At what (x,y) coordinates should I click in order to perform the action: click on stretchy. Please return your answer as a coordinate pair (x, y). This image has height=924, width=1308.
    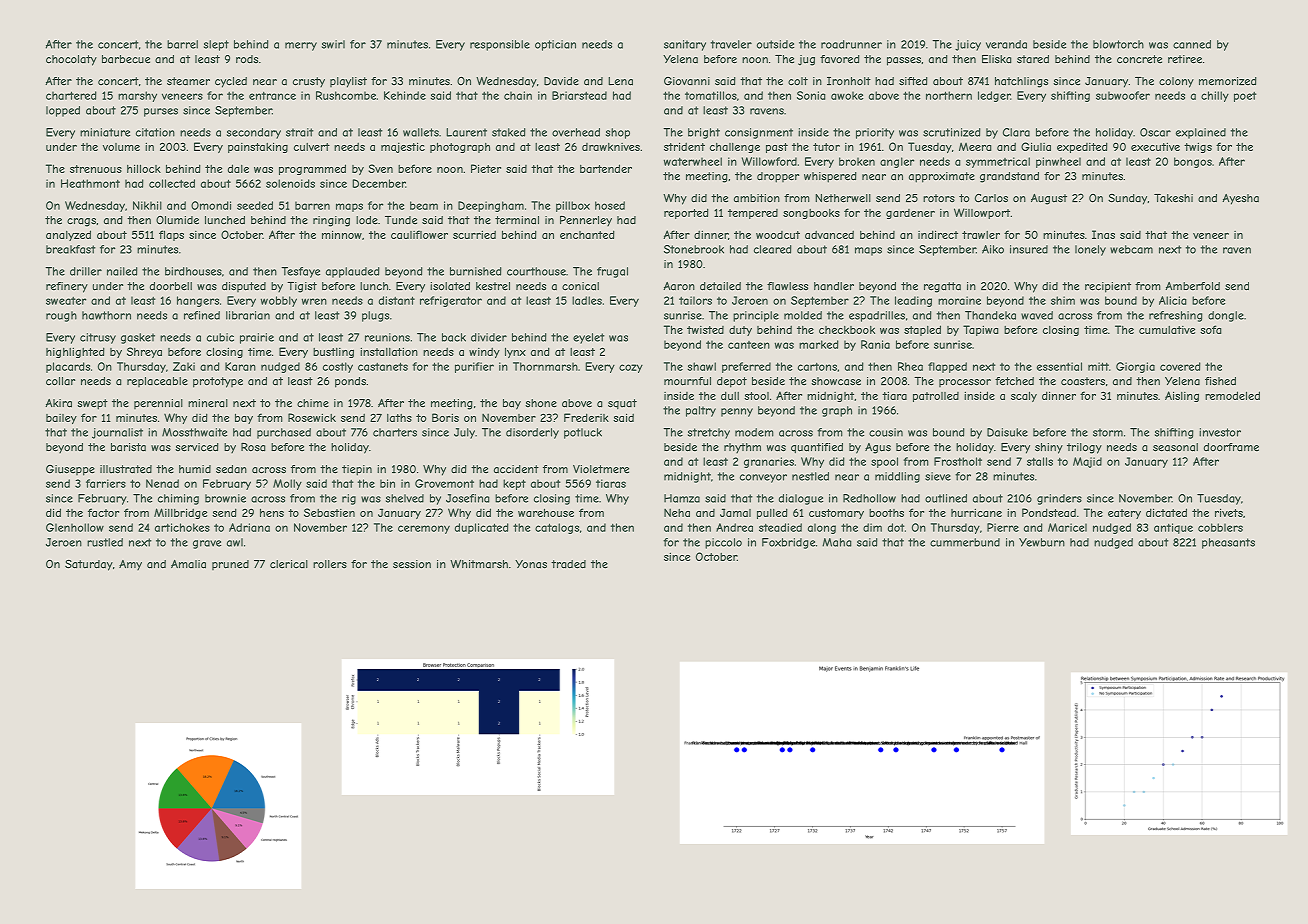
    Looking at the image, I should click on (709, 433).
